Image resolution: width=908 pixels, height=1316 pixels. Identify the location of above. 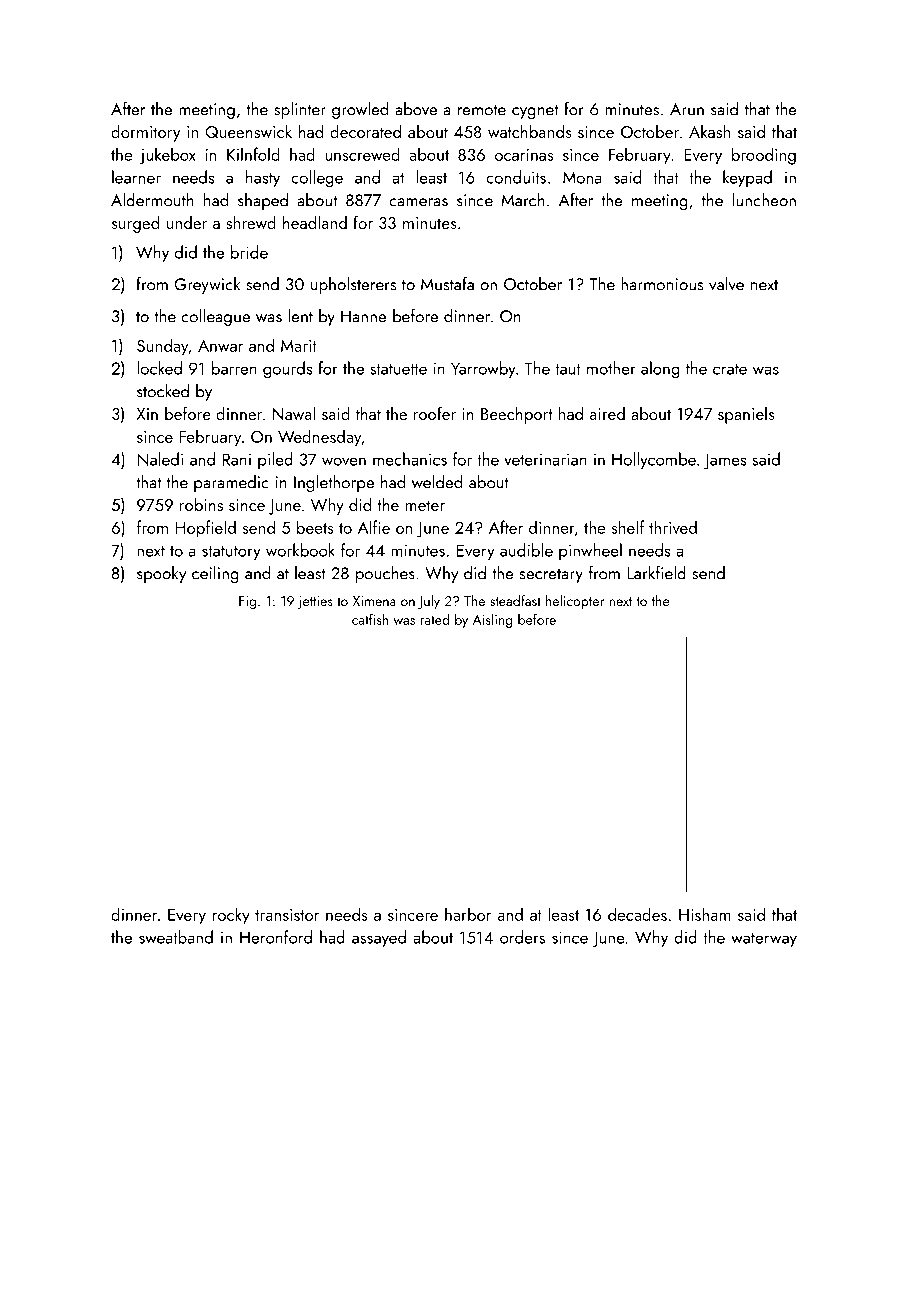
(416, 109).
